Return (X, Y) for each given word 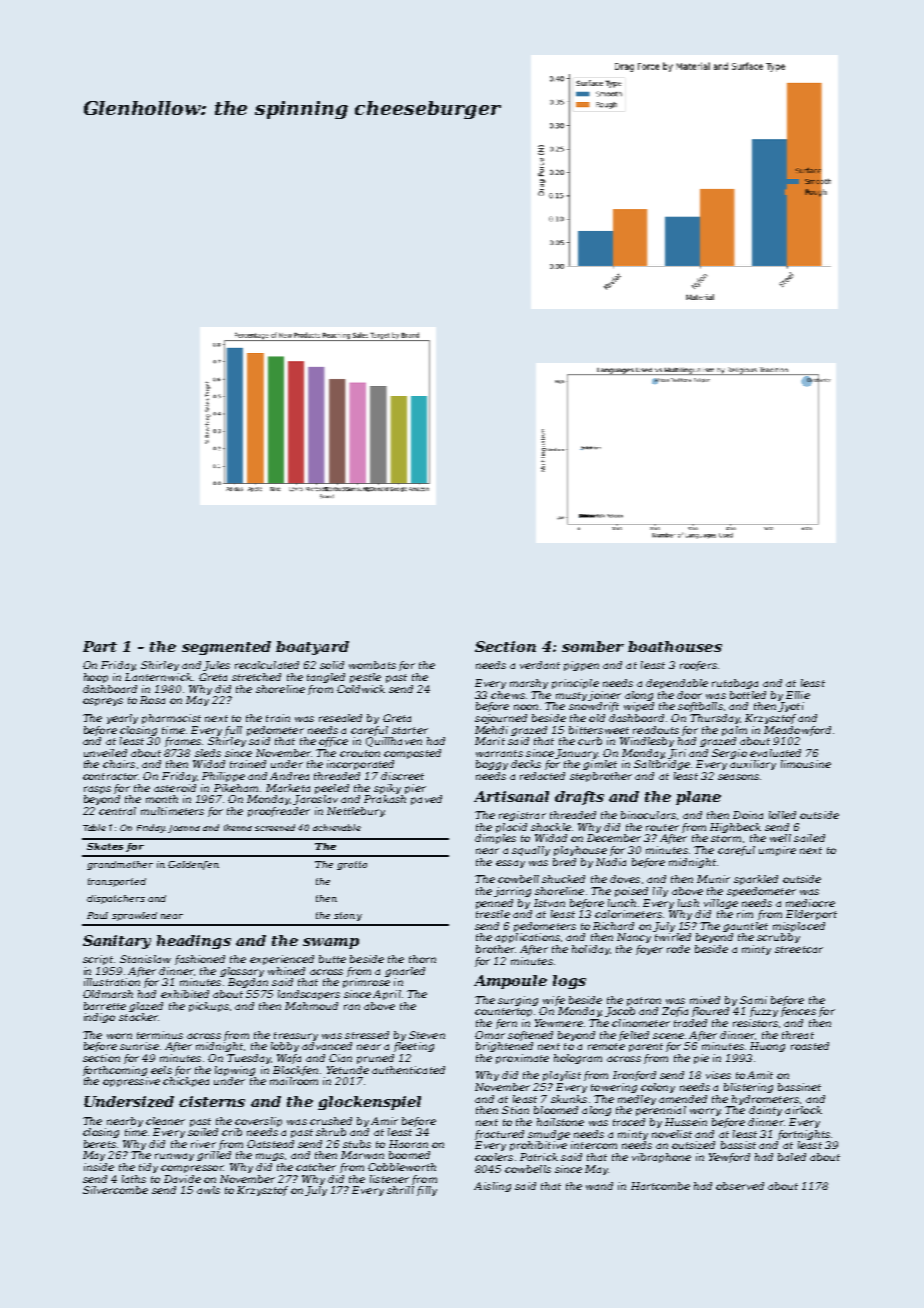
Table (94, 827)
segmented (226, 648)
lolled (782, 815)
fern (506, 1024)
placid (511, 828)
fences (798, 1012)
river (203, 1144)
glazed (146, 1007)
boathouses (675, 646)
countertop (503, 1012)
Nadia (611, 862)
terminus (160, 1035)
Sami (753, 1000)
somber (593, 646)
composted (412, 754)
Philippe (223, 777)
